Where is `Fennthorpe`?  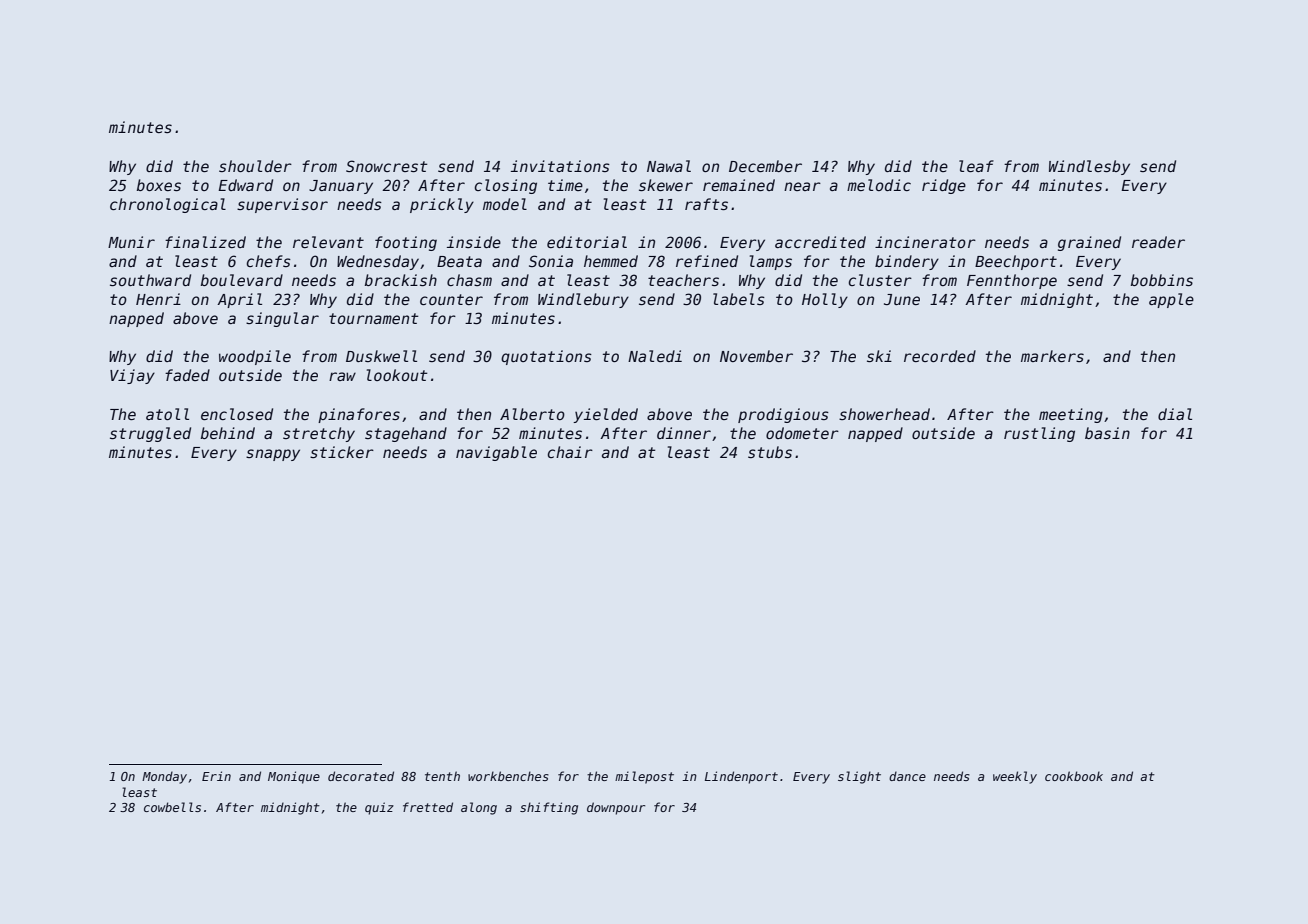
Fennthorpe is located at coordinates (1012, 281).
